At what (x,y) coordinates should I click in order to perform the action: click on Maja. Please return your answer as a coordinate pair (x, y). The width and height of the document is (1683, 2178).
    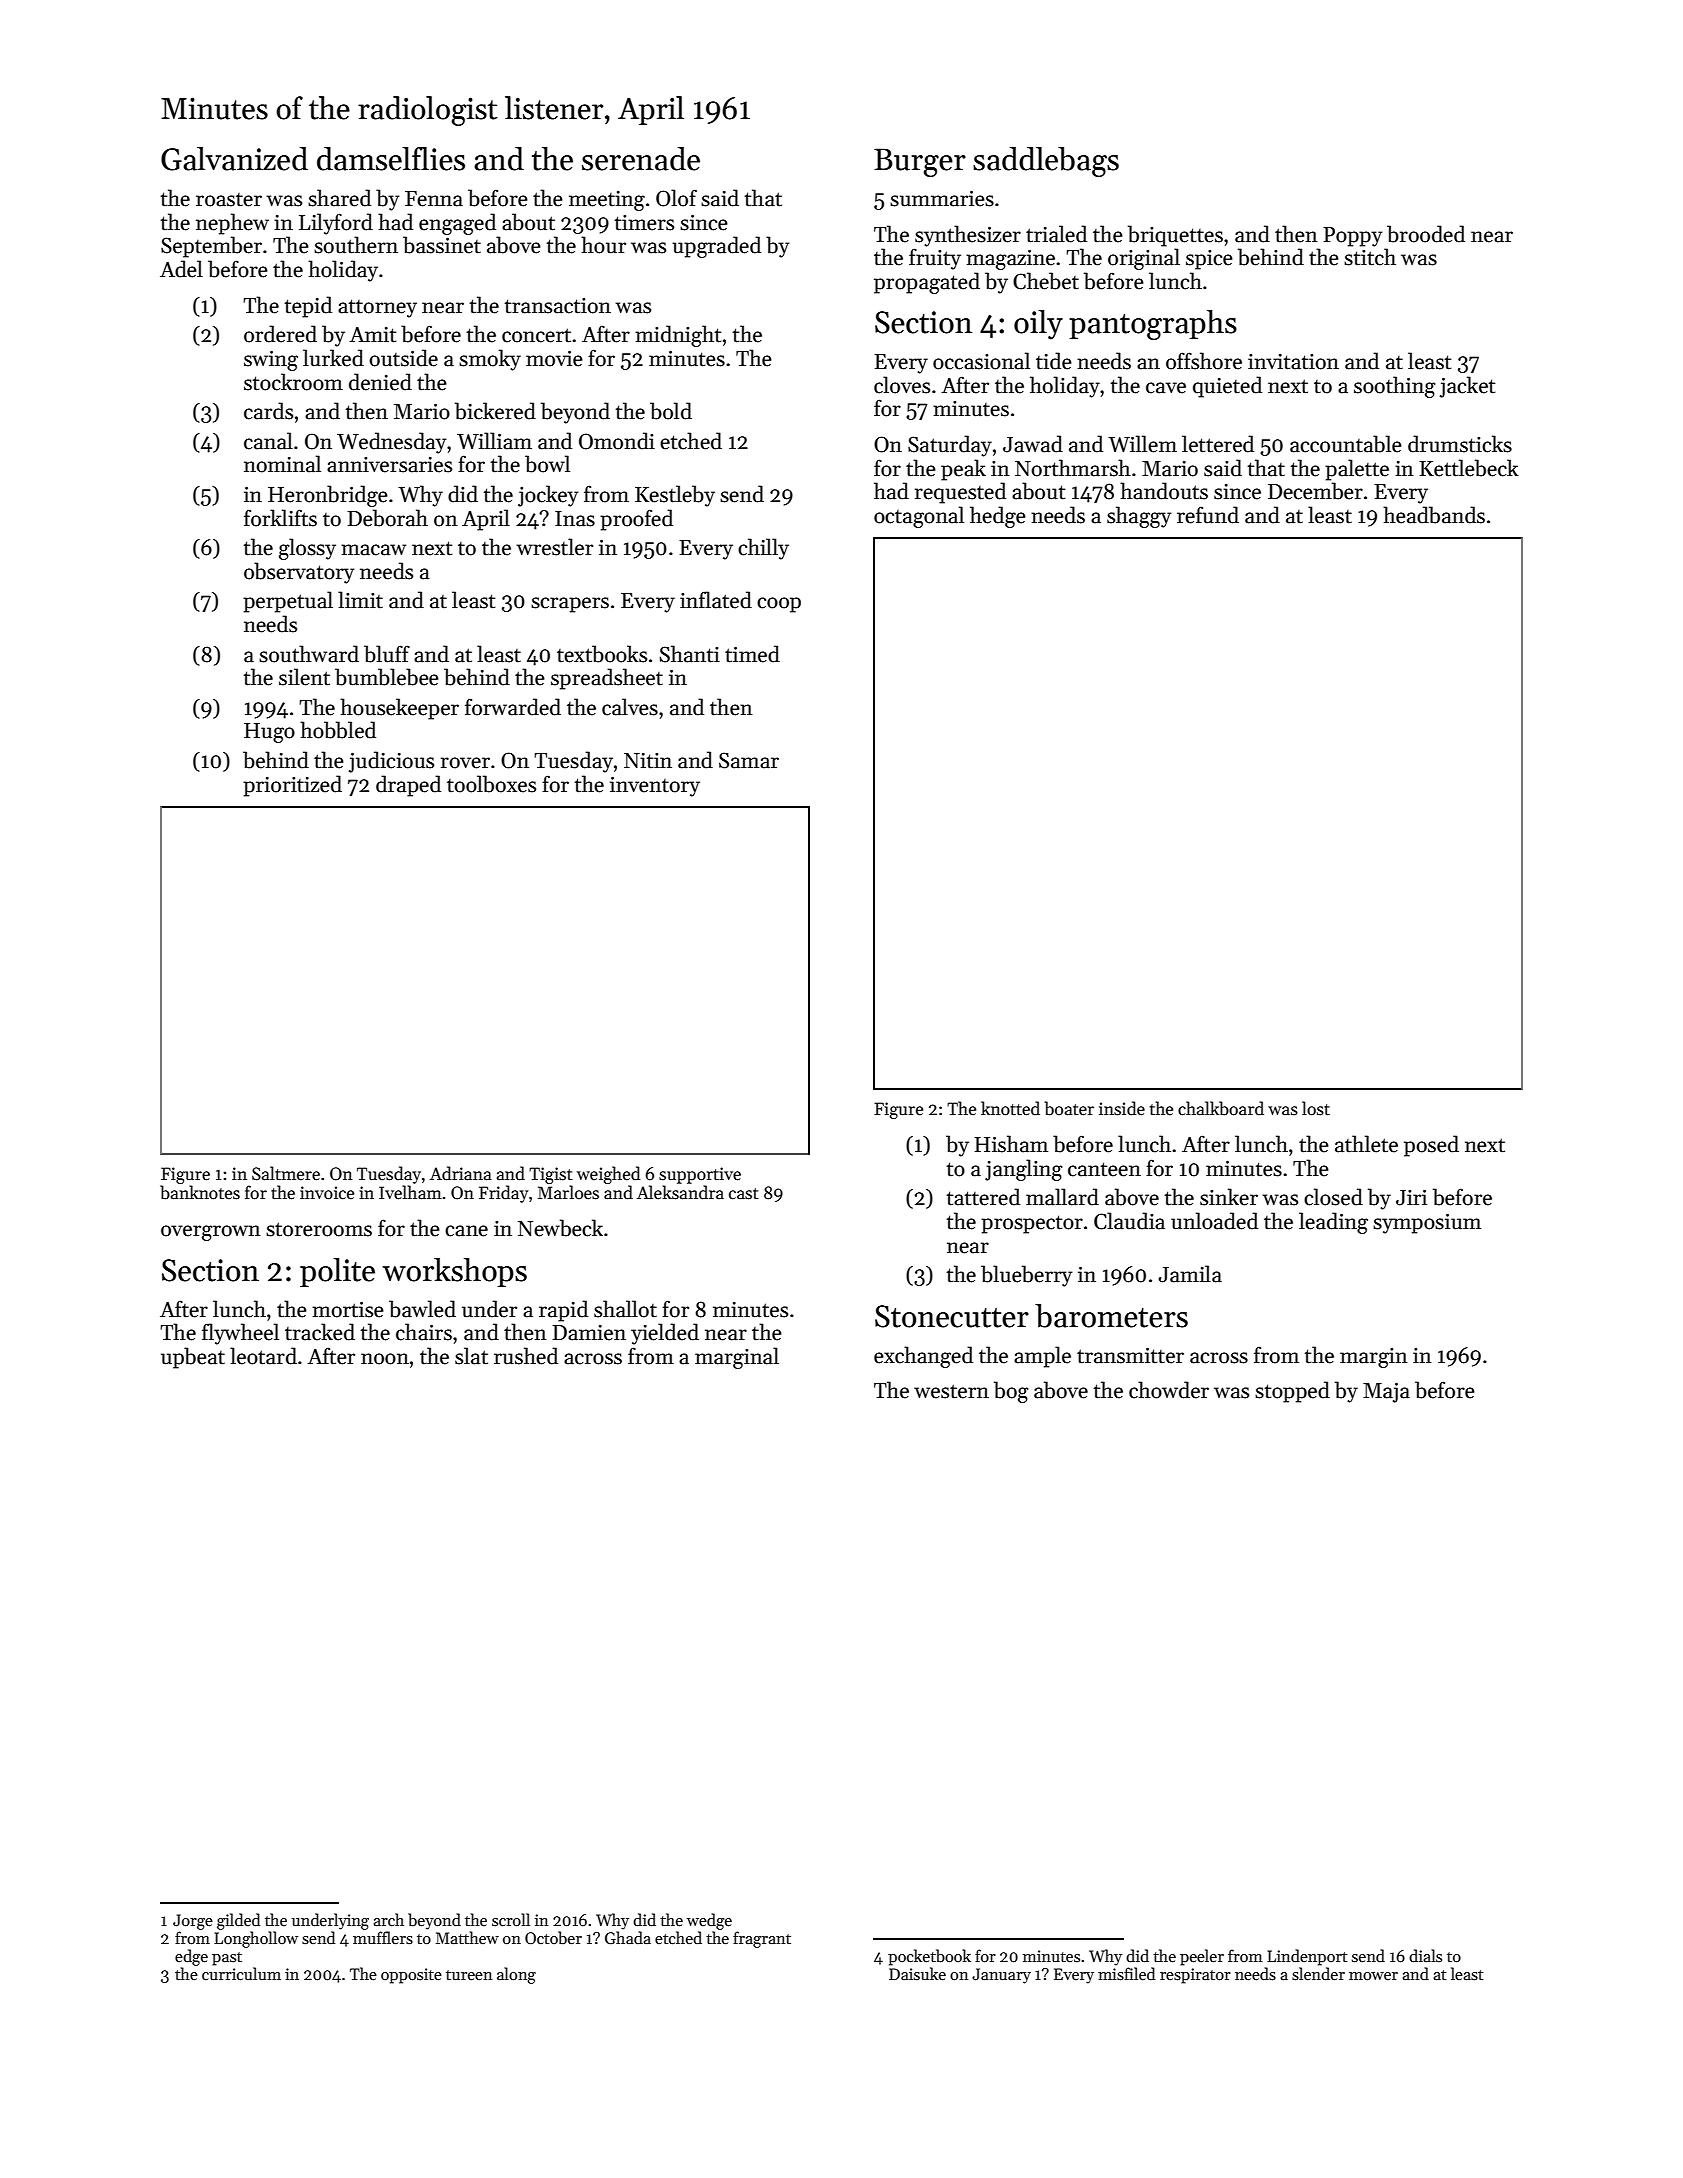
    Looking at the image, I should click on (1386, 1392).
